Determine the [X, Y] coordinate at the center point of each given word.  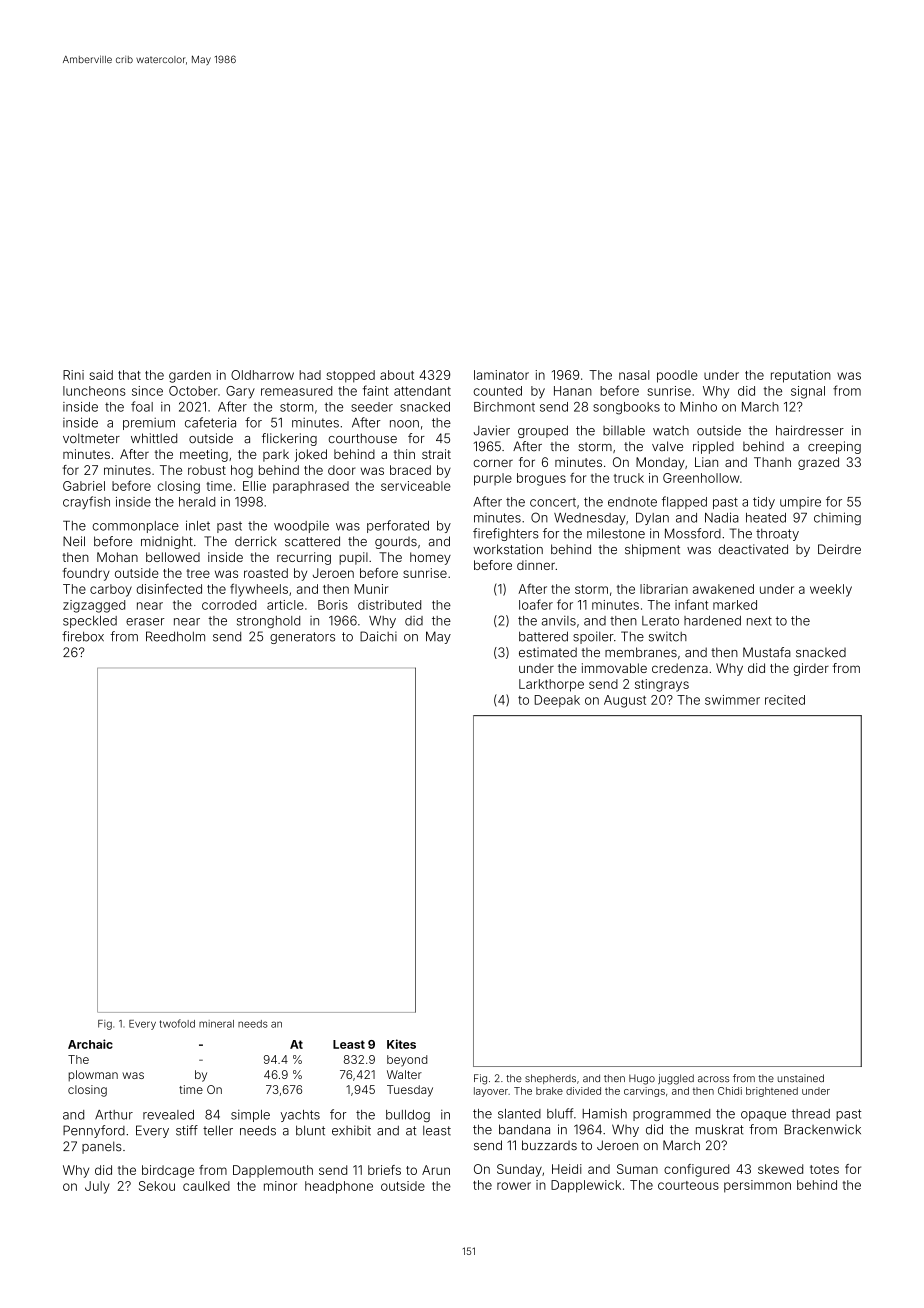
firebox [83, 636]
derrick [256, 541]
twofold [177, 1023]
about [397, 375]
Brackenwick [823, 1129]
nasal [634, 375]
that [129, 375]
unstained [801, 1078]
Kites [401, 1044]
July [97, 1187]
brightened [772, 1092]
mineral [216, 1024]
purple [493, 479]
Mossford [693, 533]
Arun [436, 1170]
